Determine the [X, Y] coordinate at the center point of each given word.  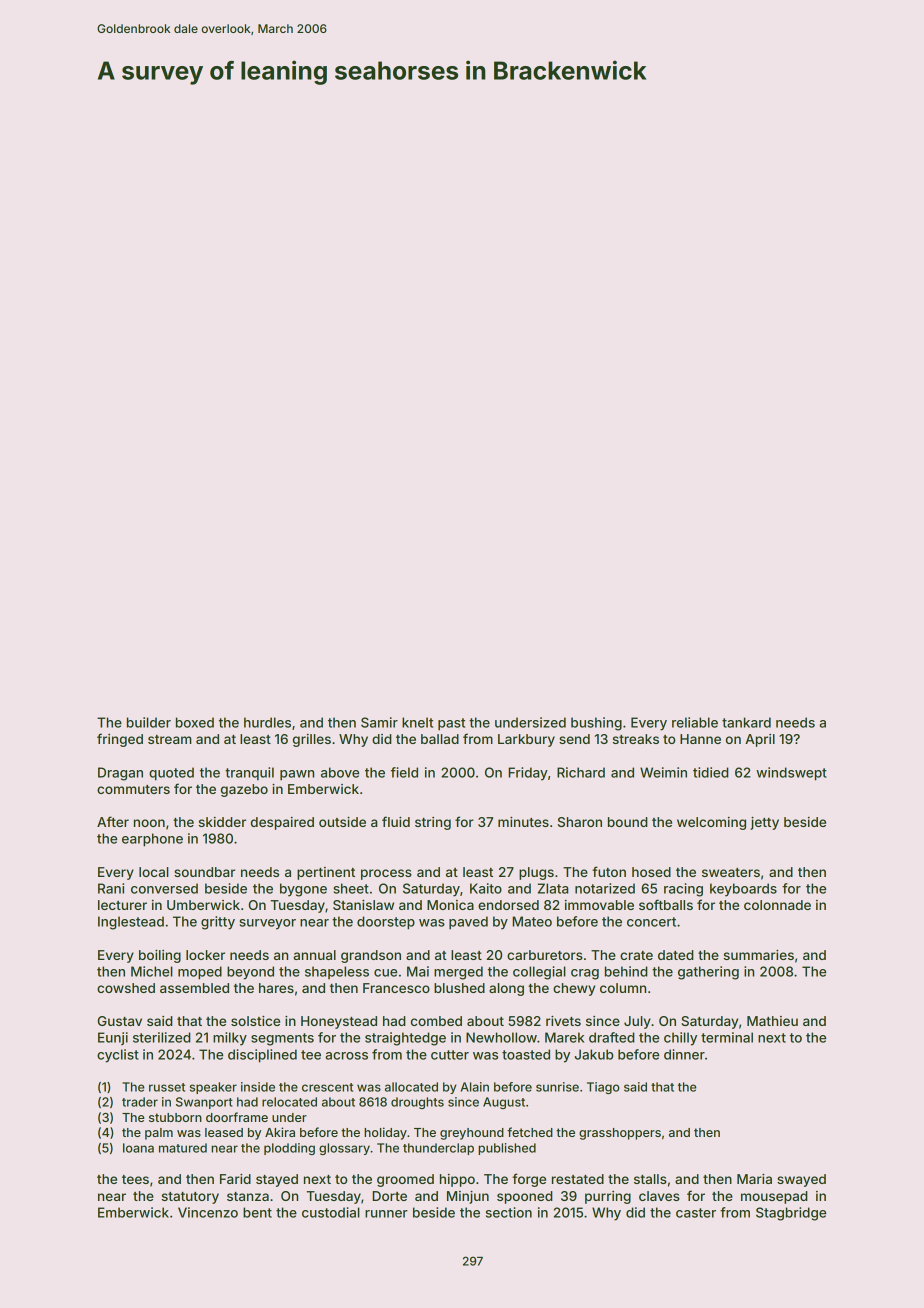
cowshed [126, 988]
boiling [160, 956]
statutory [190, 1198]
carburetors [545, 955]
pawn [297, 775]
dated [676, 955]
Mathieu [772, 1021]
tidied [711, 772]
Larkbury [526, 740]
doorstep [386, 923]
